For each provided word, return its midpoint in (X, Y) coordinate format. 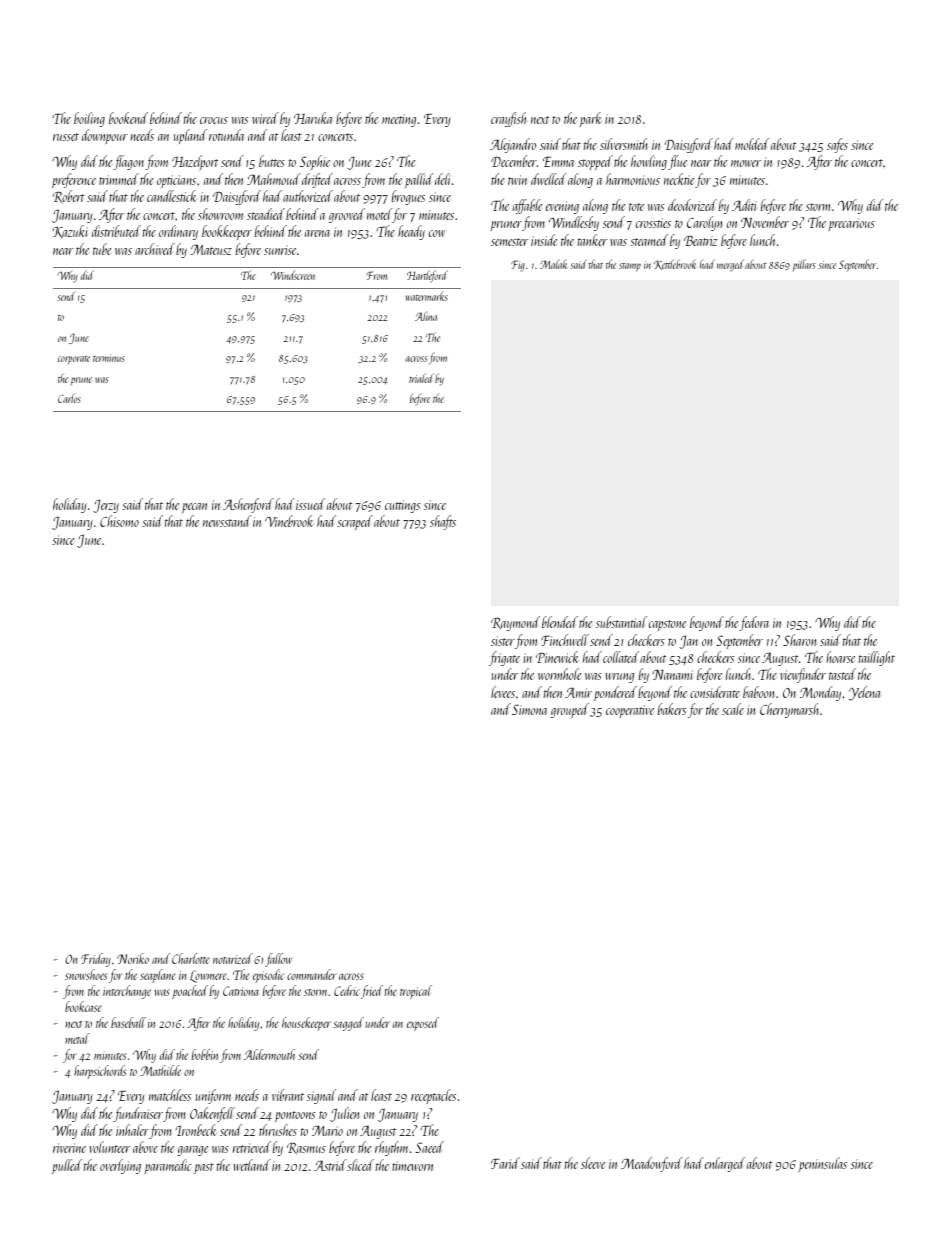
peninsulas (823, 1164)
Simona (529, 709)
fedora (754, 623)
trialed (421, 378)
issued (310, 504)
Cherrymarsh (789, 710)
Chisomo (119, 521)
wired (265, 118)
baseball (128, 1022)
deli (442, 179)
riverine (69, 1148)
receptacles (433, 1096)
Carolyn (704, 223)
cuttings (402, 506)
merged (730, 265)
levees (503, 692)
